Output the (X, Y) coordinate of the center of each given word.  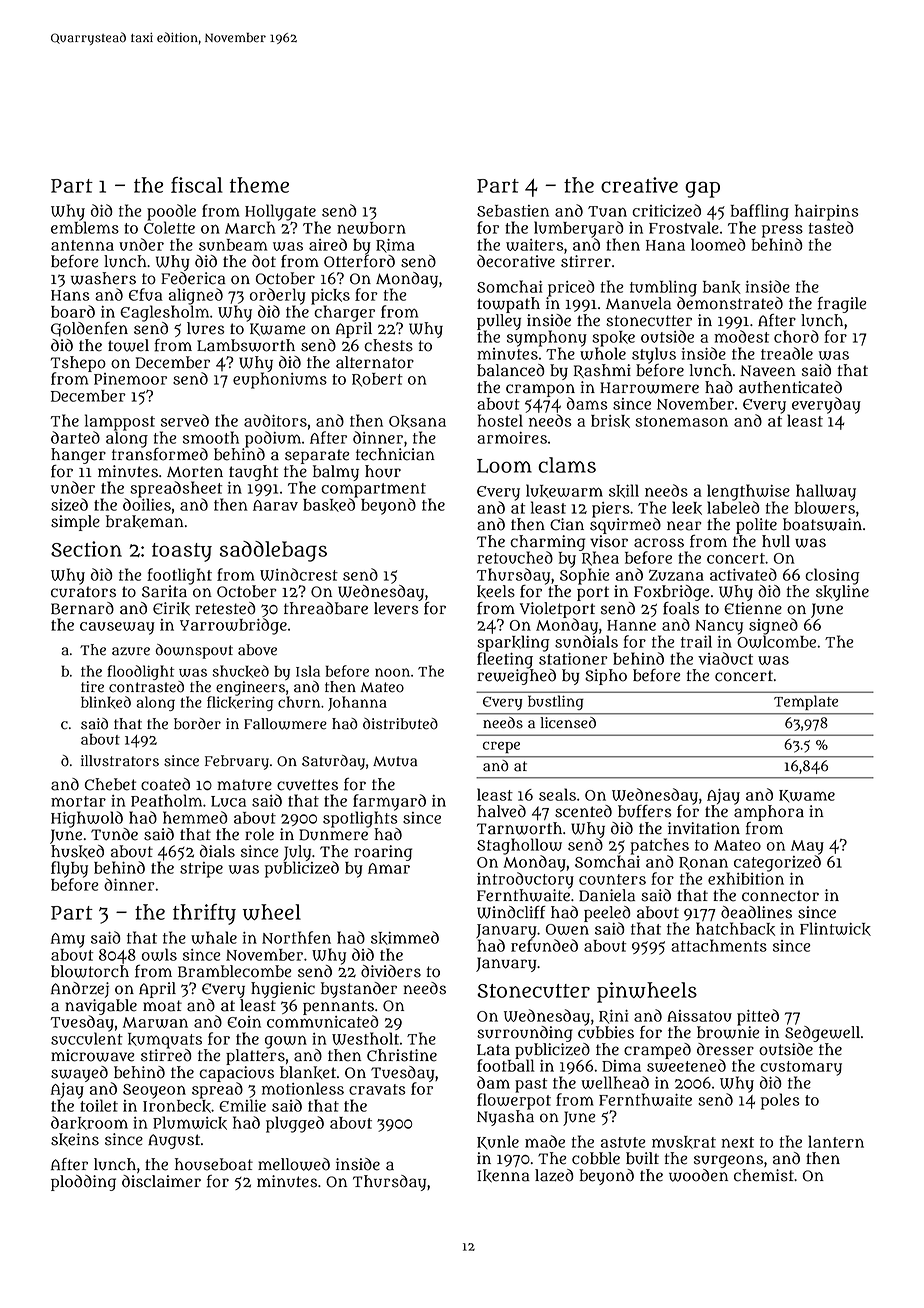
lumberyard (579, 229)
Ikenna (504, 1176)
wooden (698, 1175)
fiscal (197, 185)
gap (702, 189)
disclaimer (161, 1181)
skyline (842, 593)
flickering (240, 703)
